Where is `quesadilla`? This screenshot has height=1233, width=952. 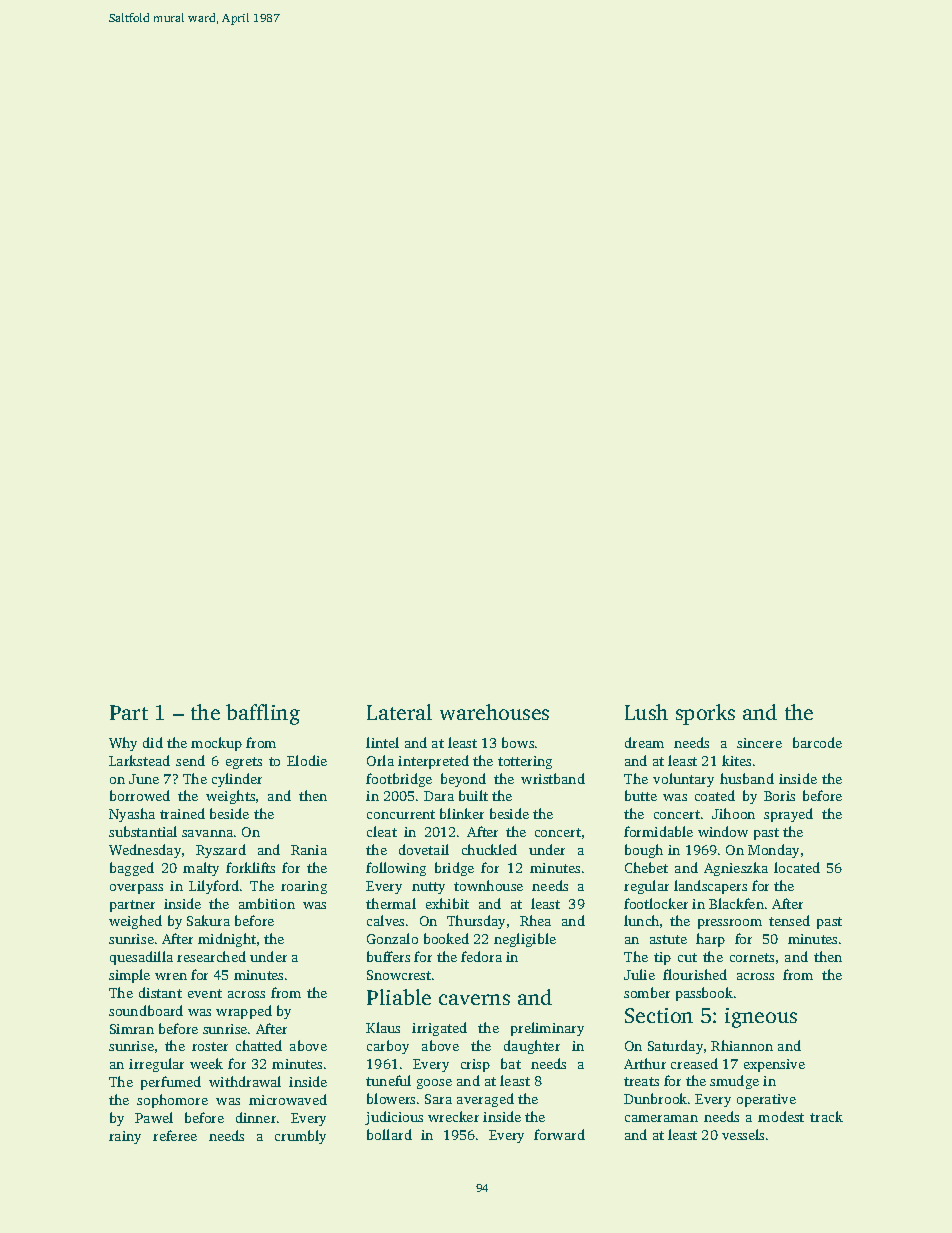 quesadilla is located at coordinates (141, 958).
